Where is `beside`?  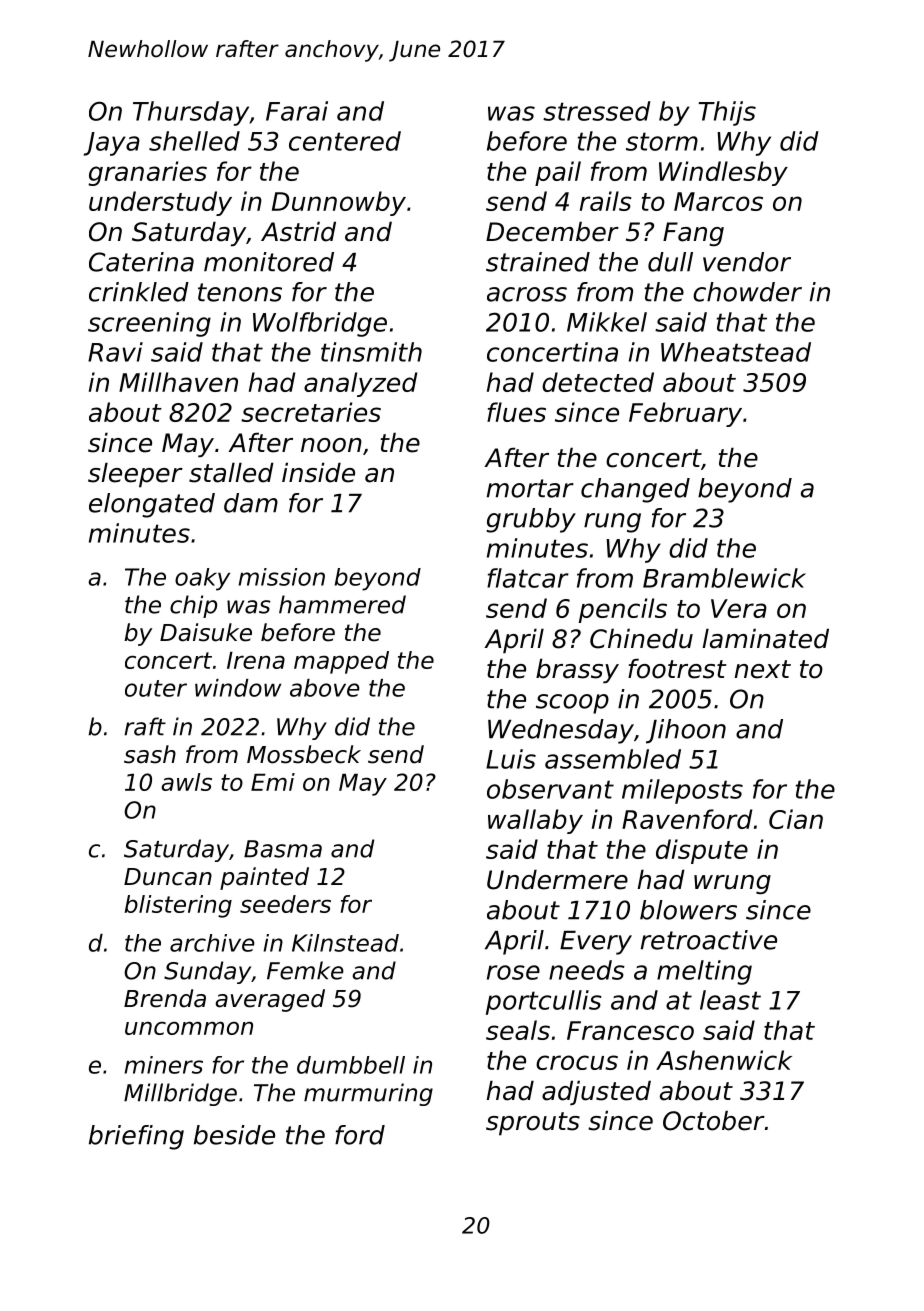
beside is located at coordinates (234, 1135).
